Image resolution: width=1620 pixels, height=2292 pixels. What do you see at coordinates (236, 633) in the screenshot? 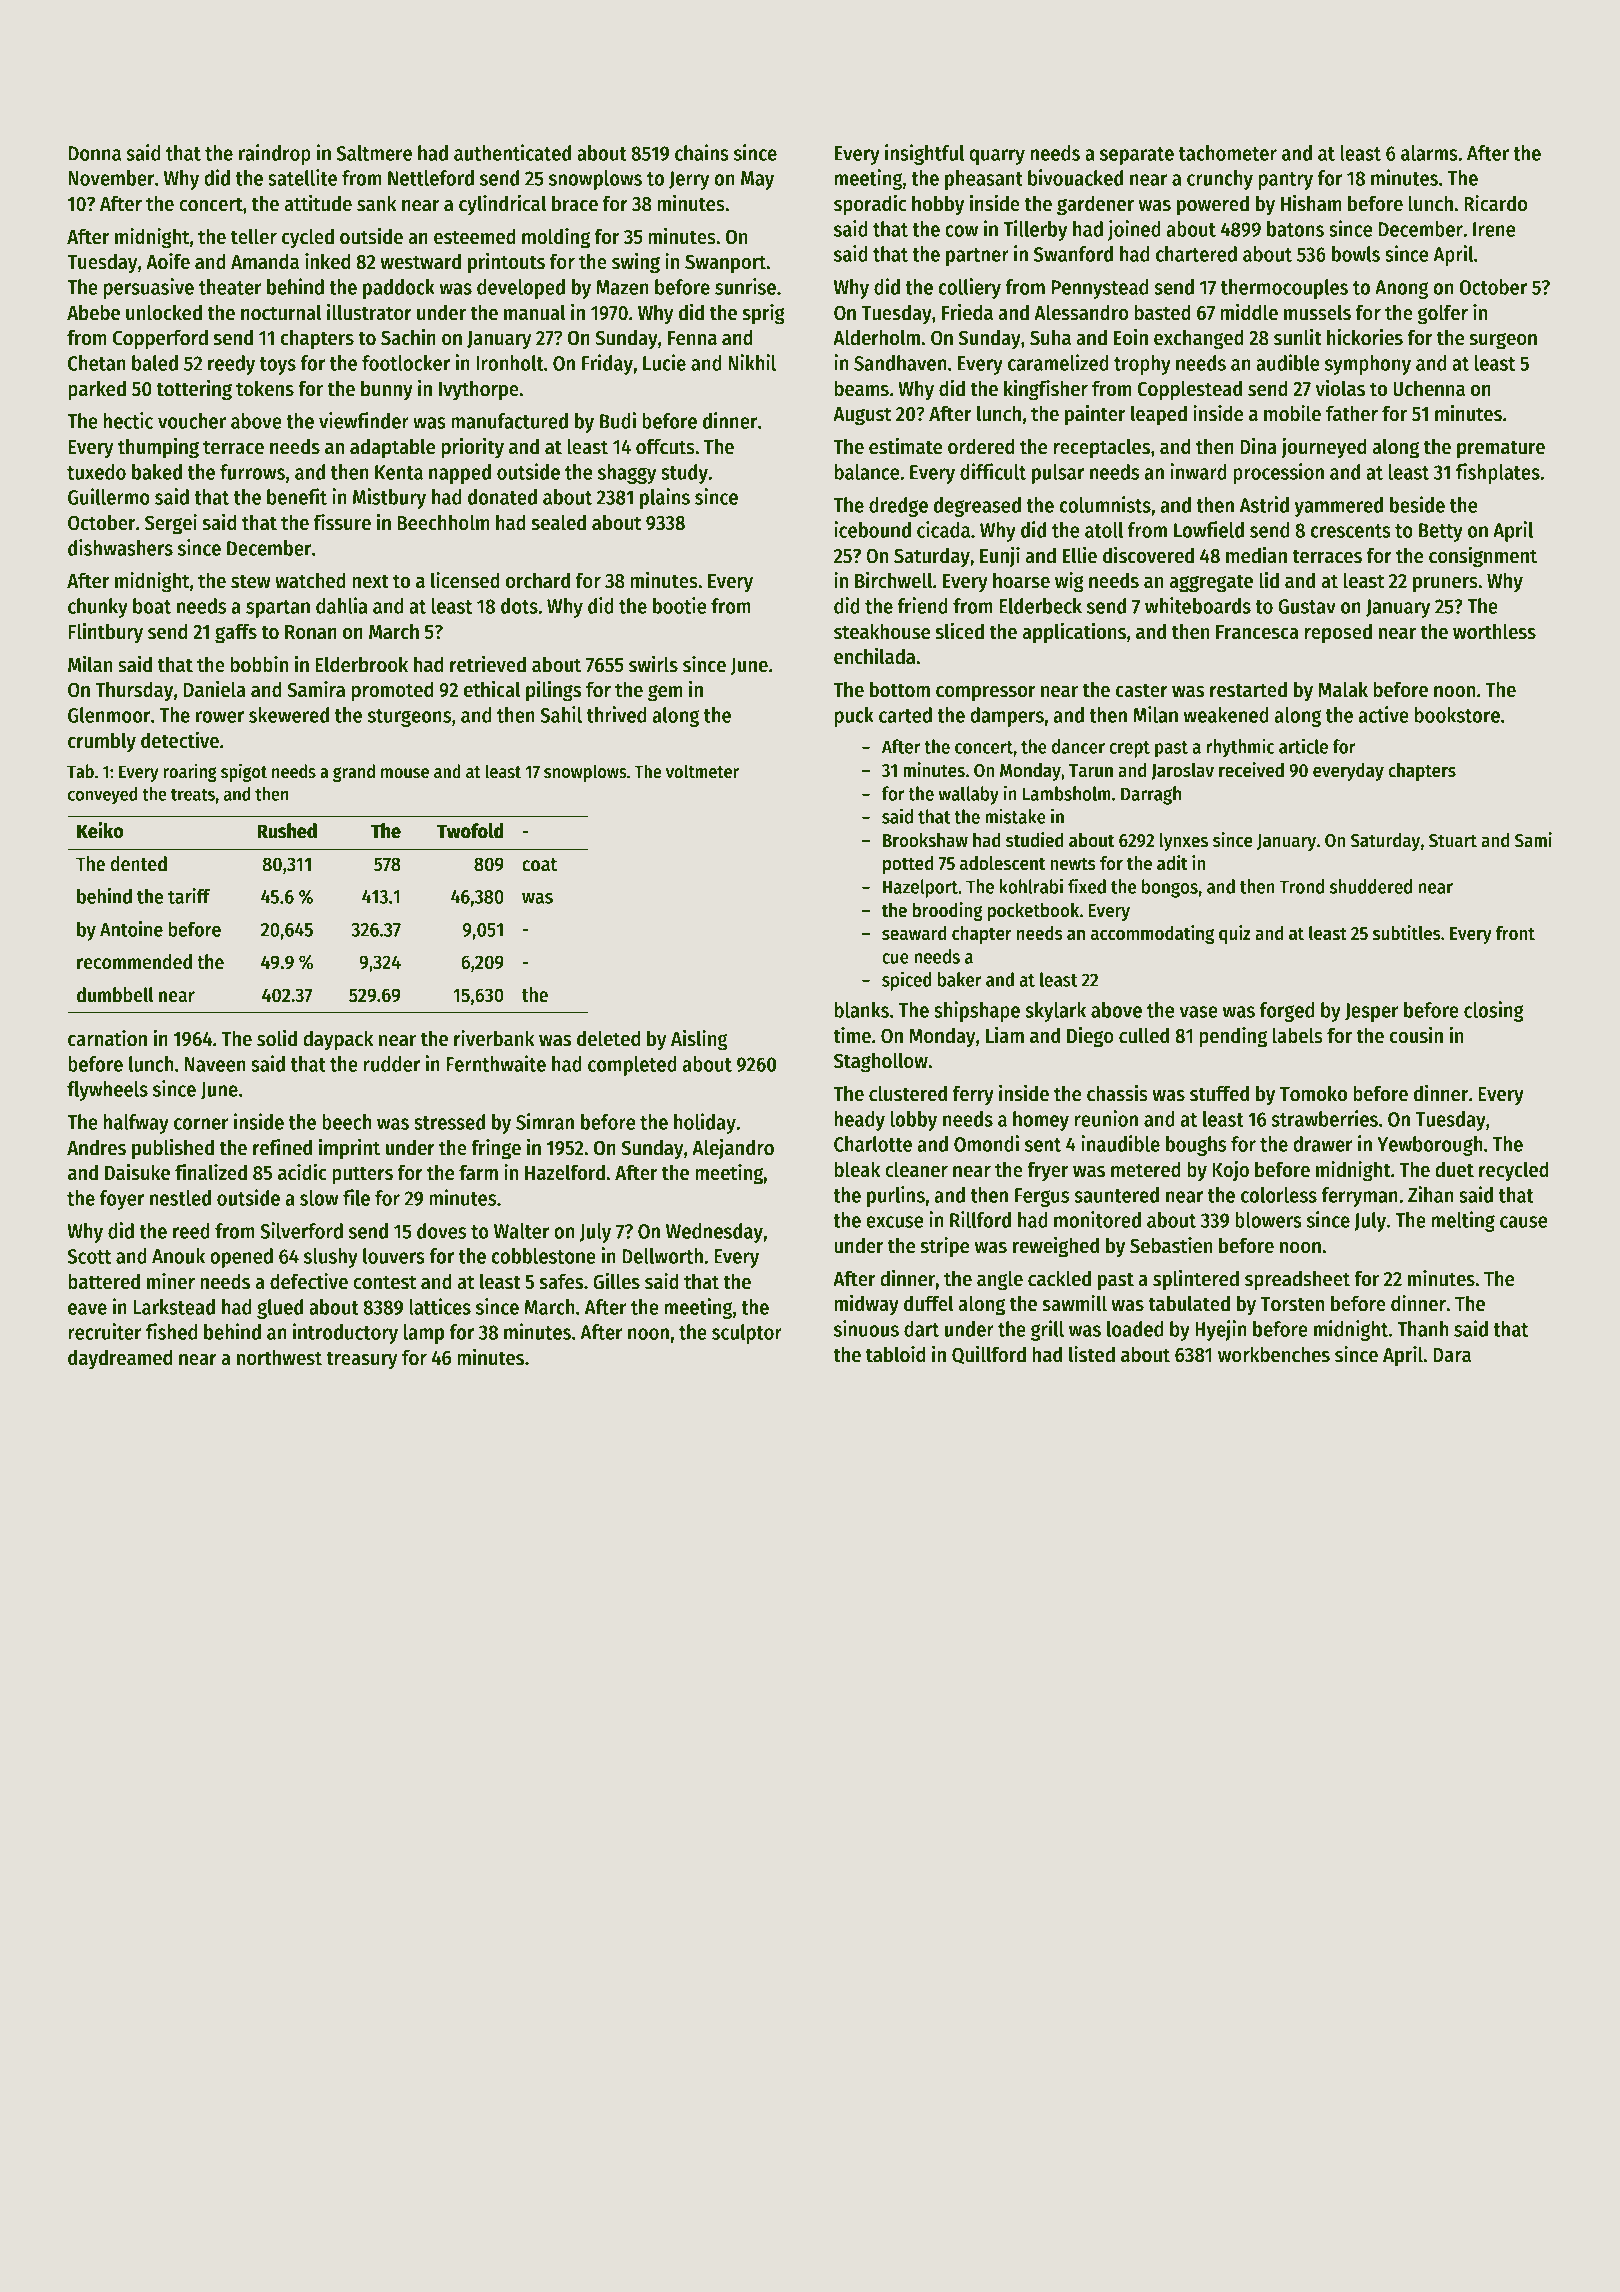
I see `gaffs` at bounding box center [236, 633].
